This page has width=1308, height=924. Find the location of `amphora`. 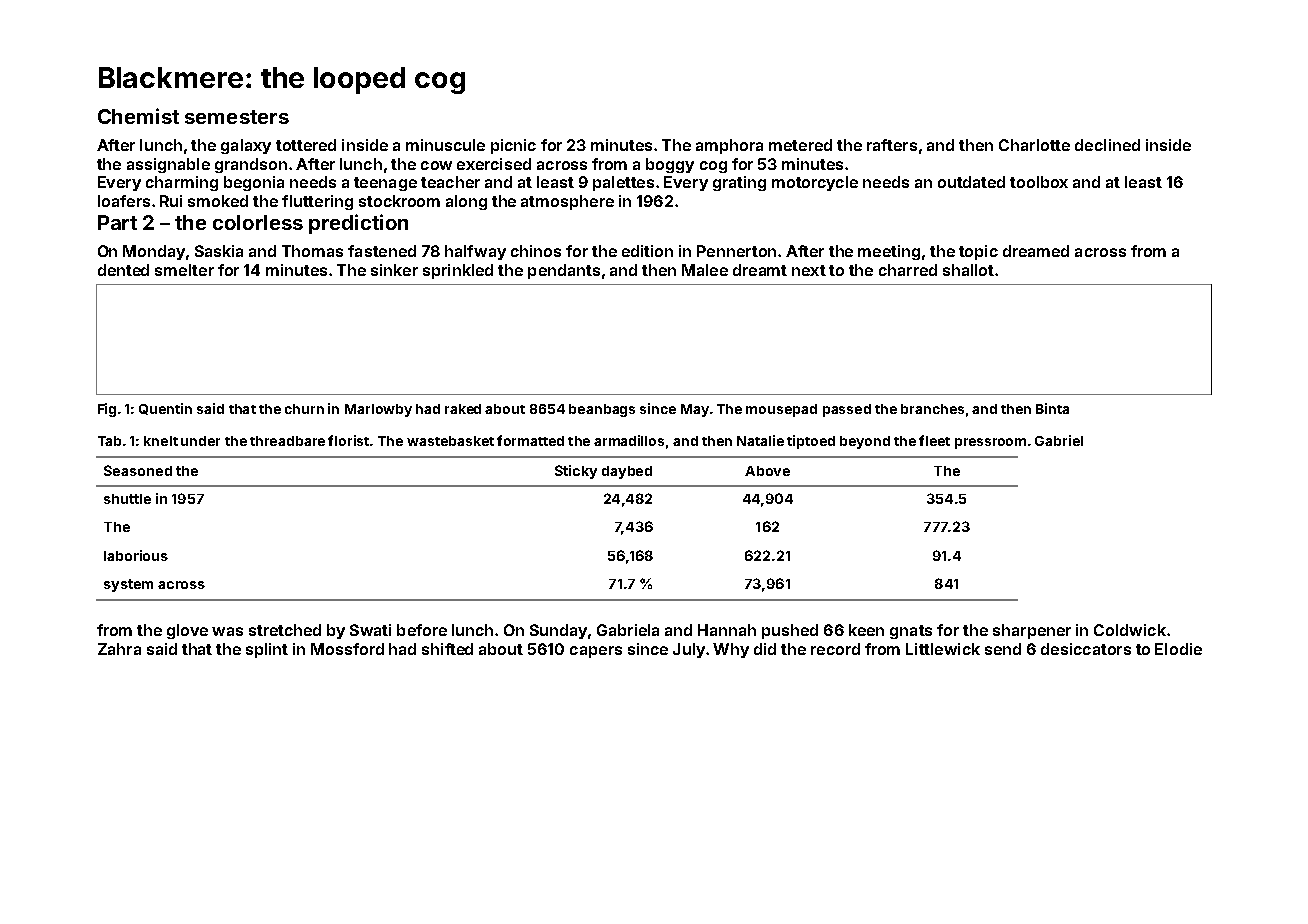

amphora is located at coordinates (729, 146).
